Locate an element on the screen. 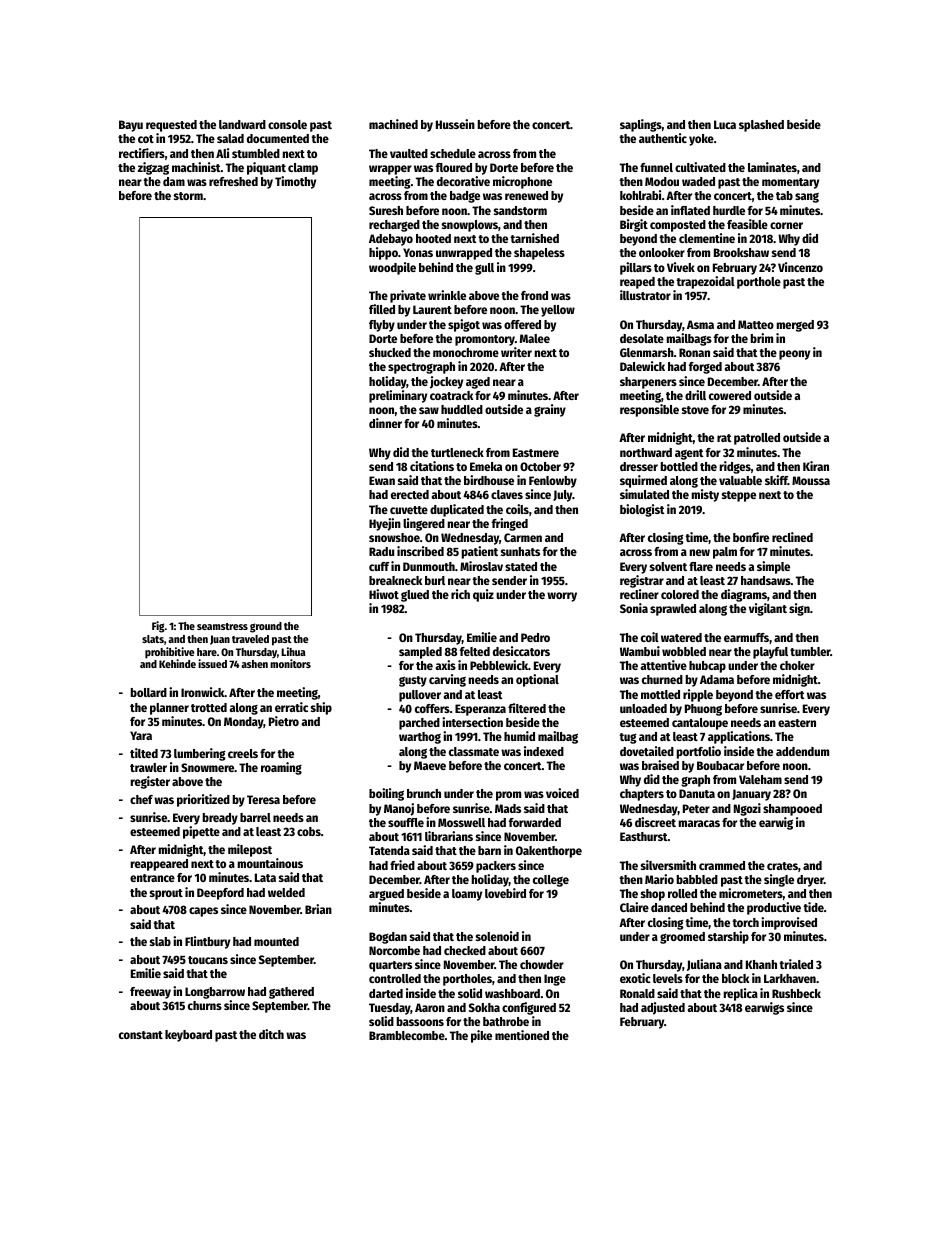 The image size is (952, 1233). seamstress is located at coordinates (222, 626).
